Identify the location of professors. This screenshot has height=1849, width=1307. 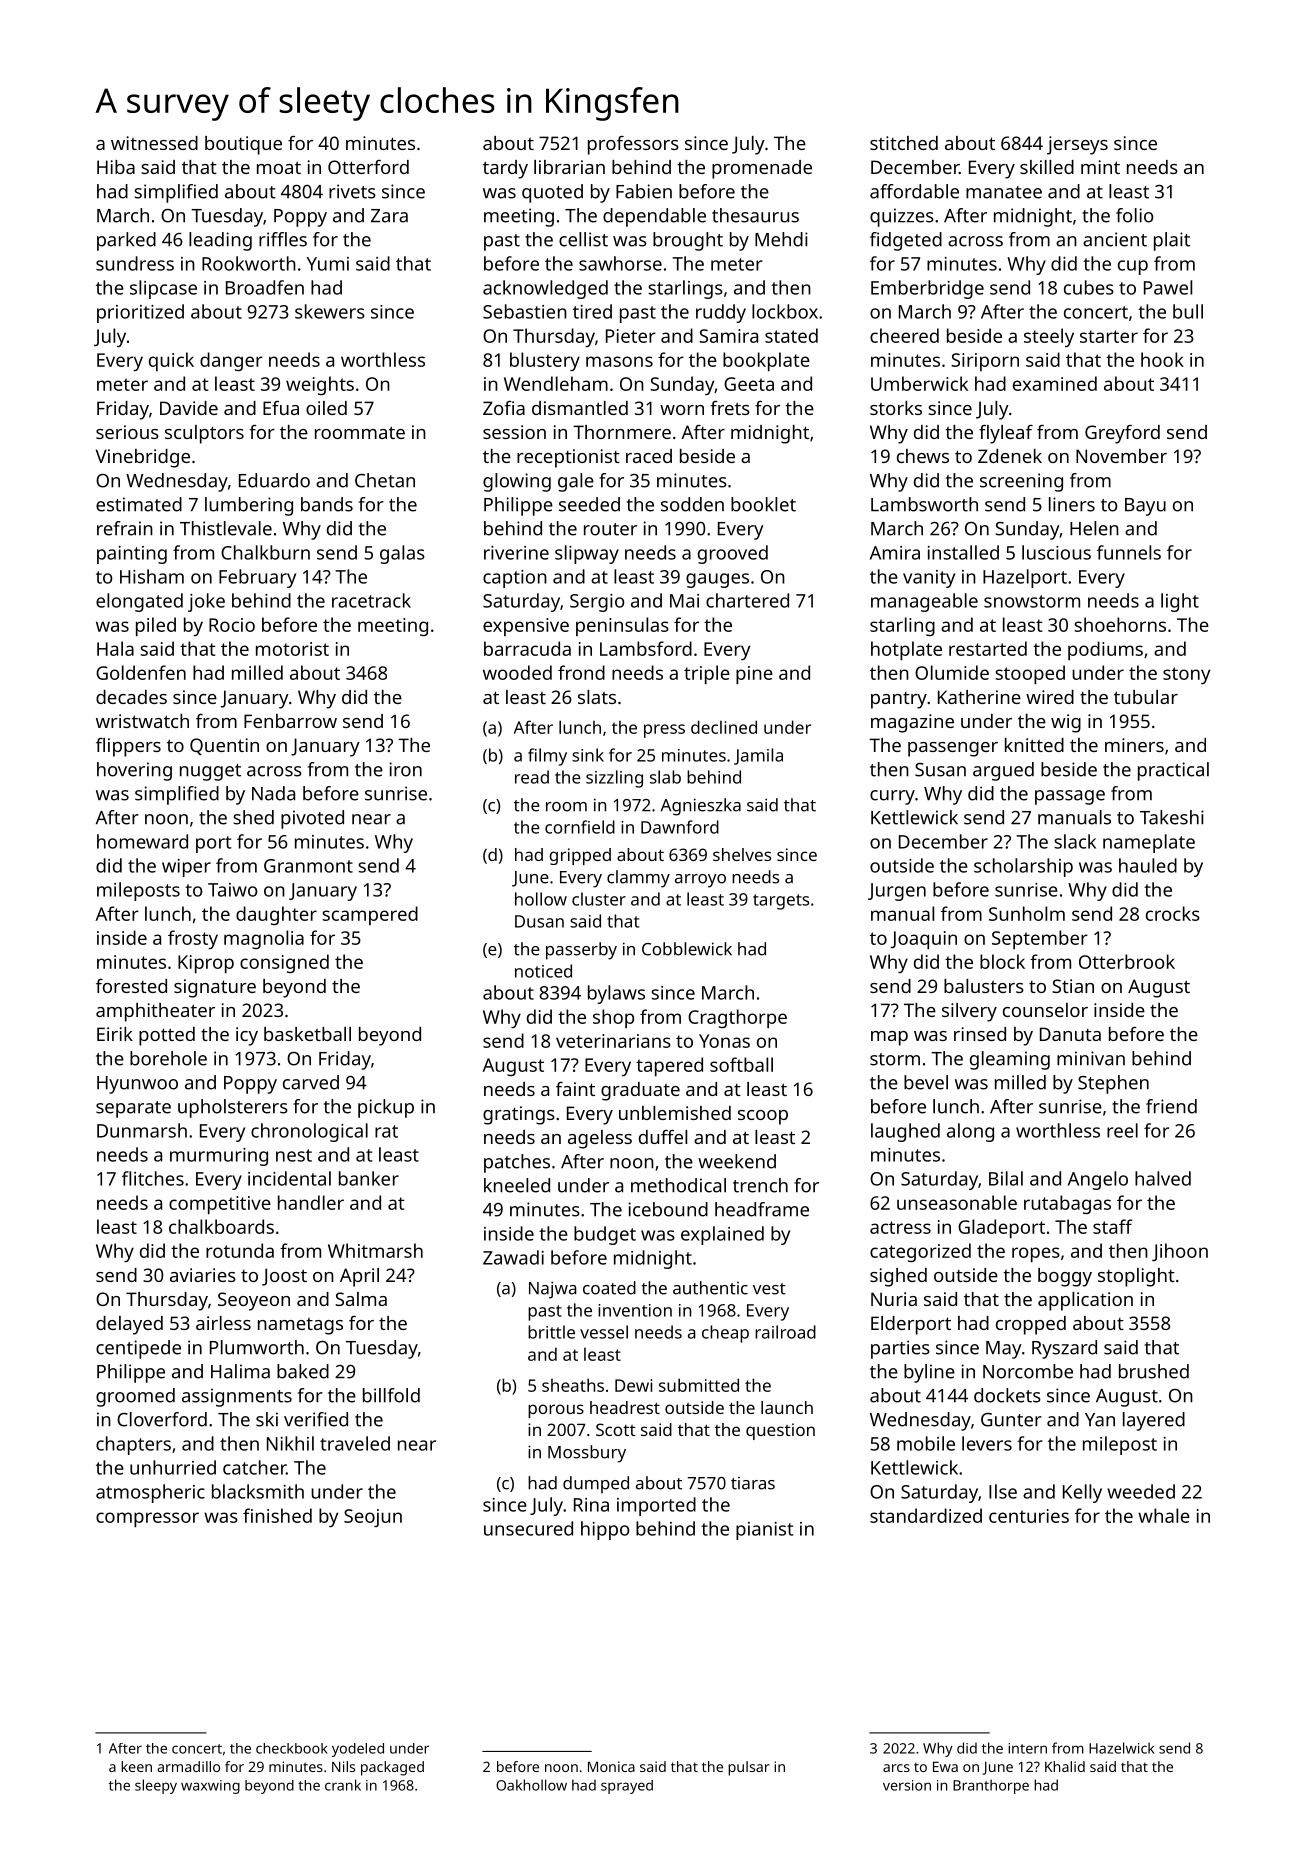
(633, 145).
